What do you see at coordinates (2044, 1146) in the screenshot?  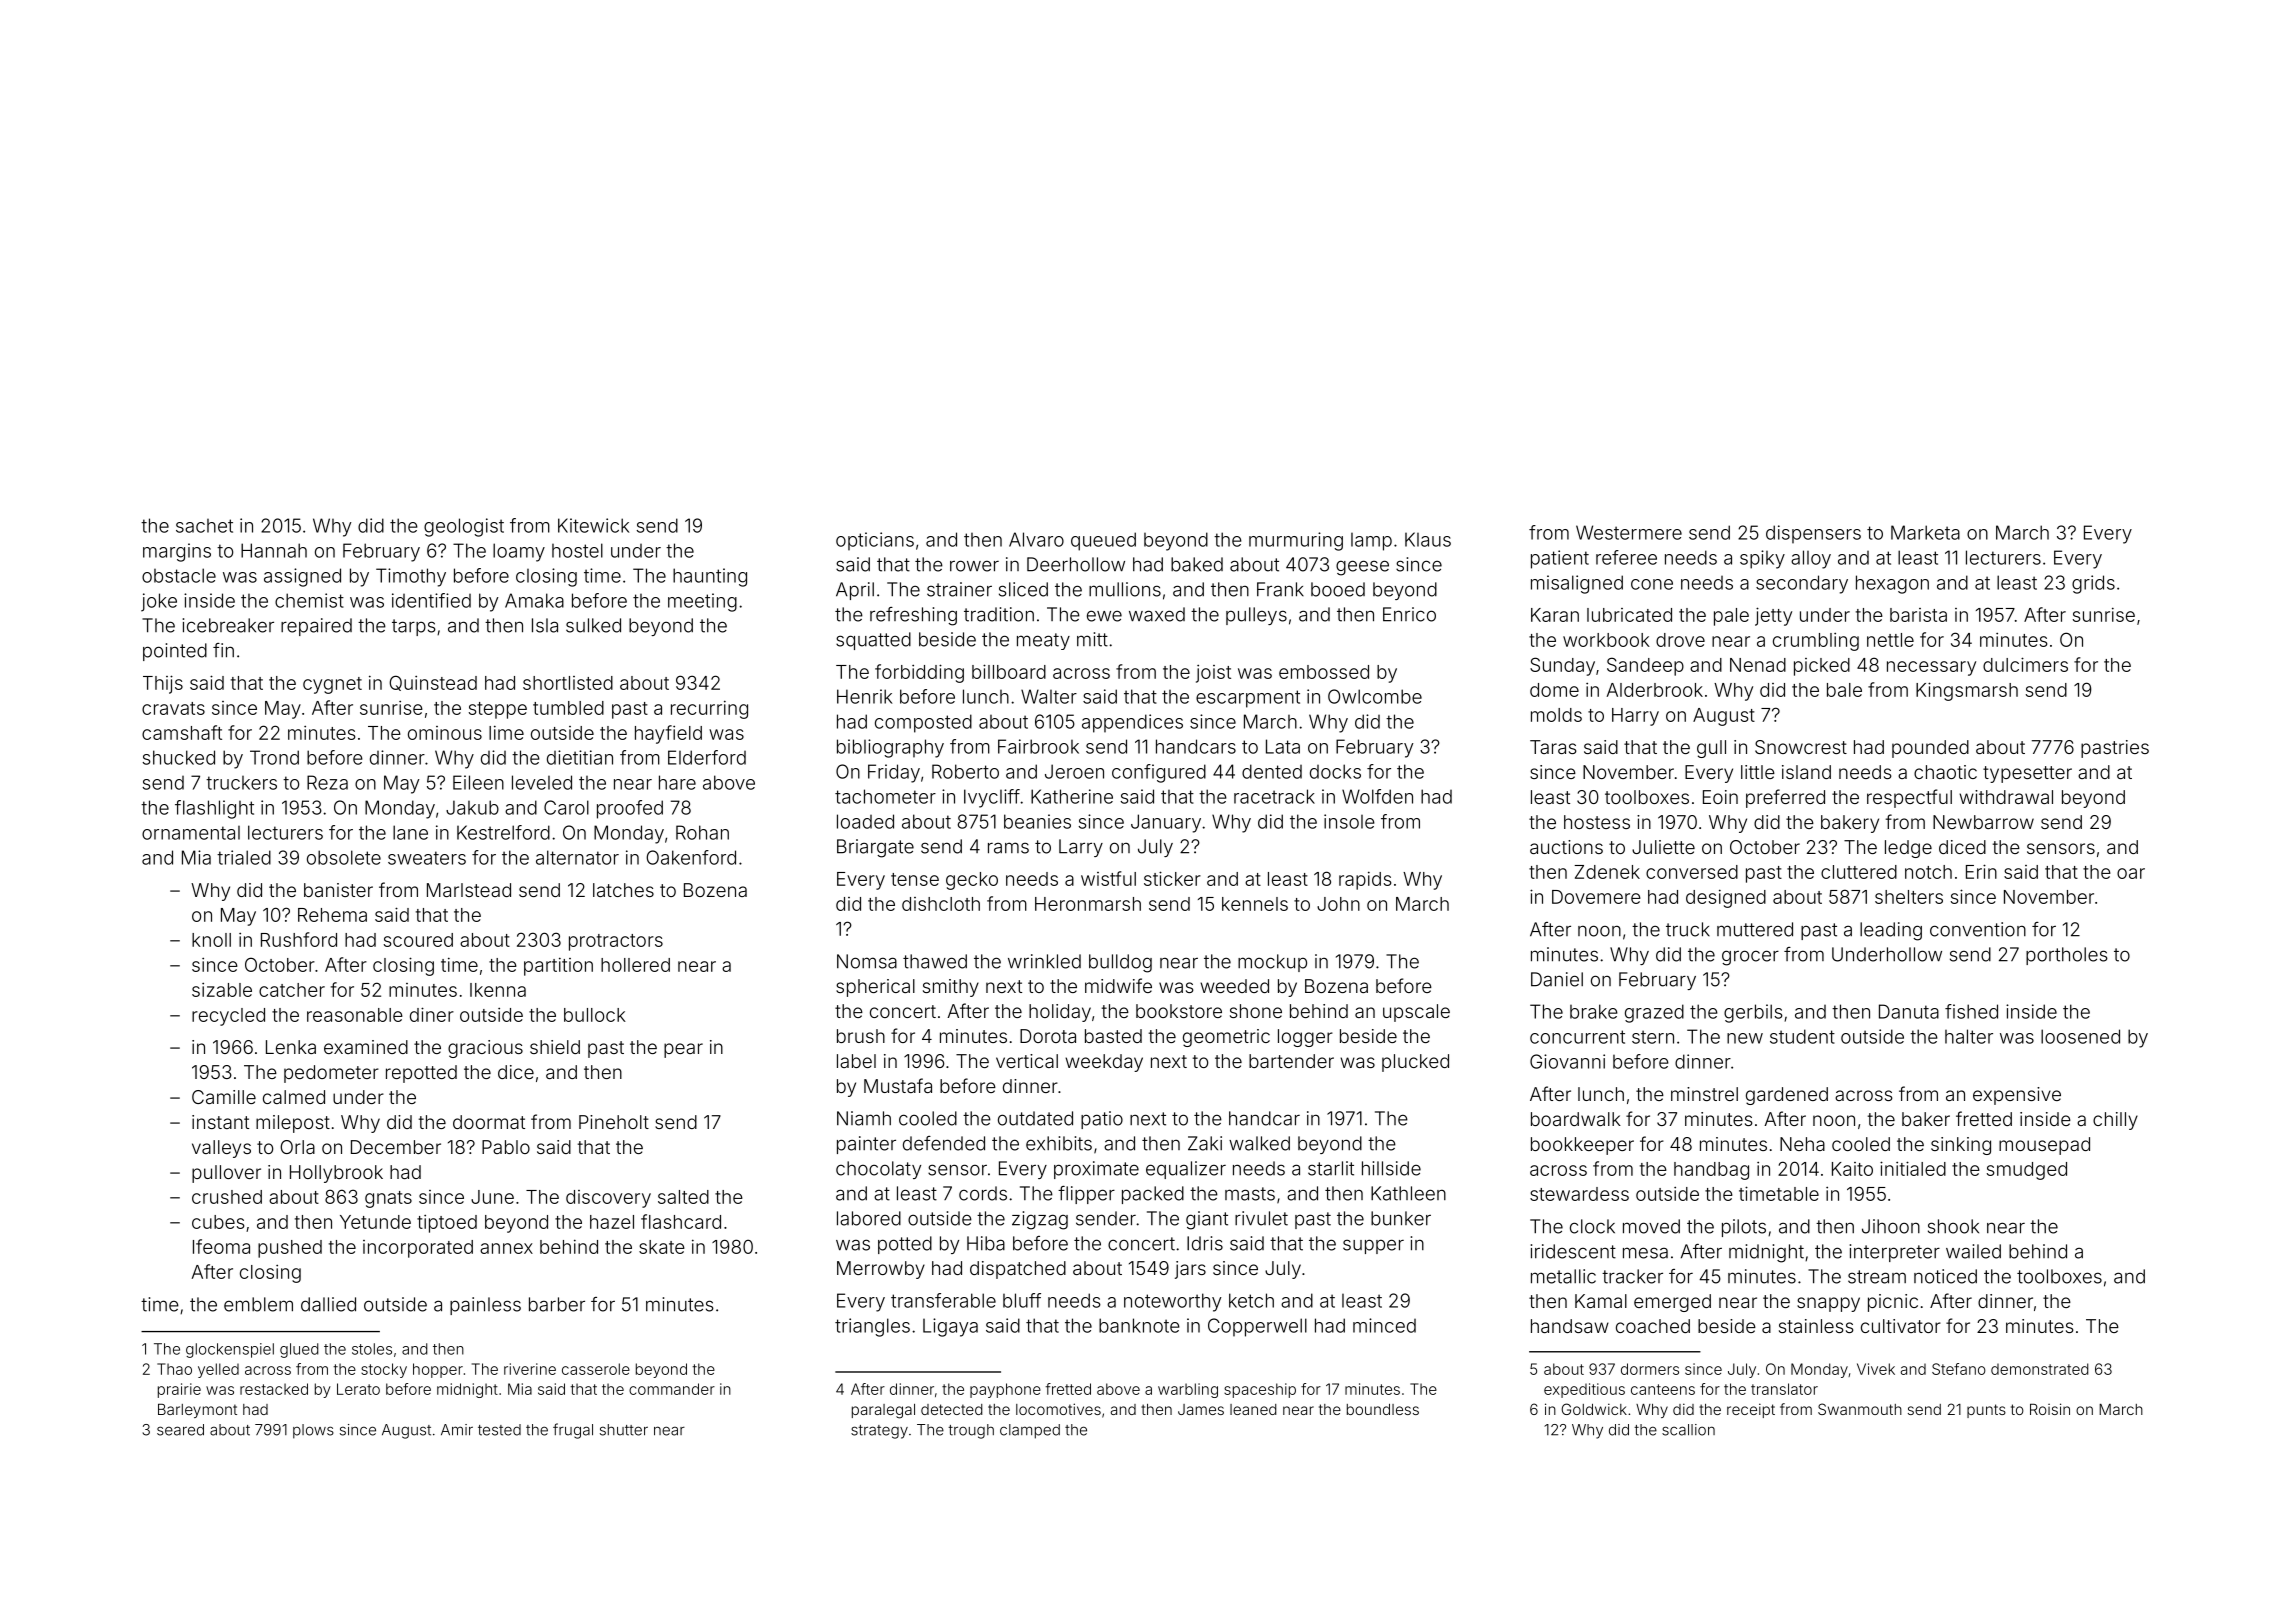 I see `mousepad` at bounding box center [2044, 1146].
